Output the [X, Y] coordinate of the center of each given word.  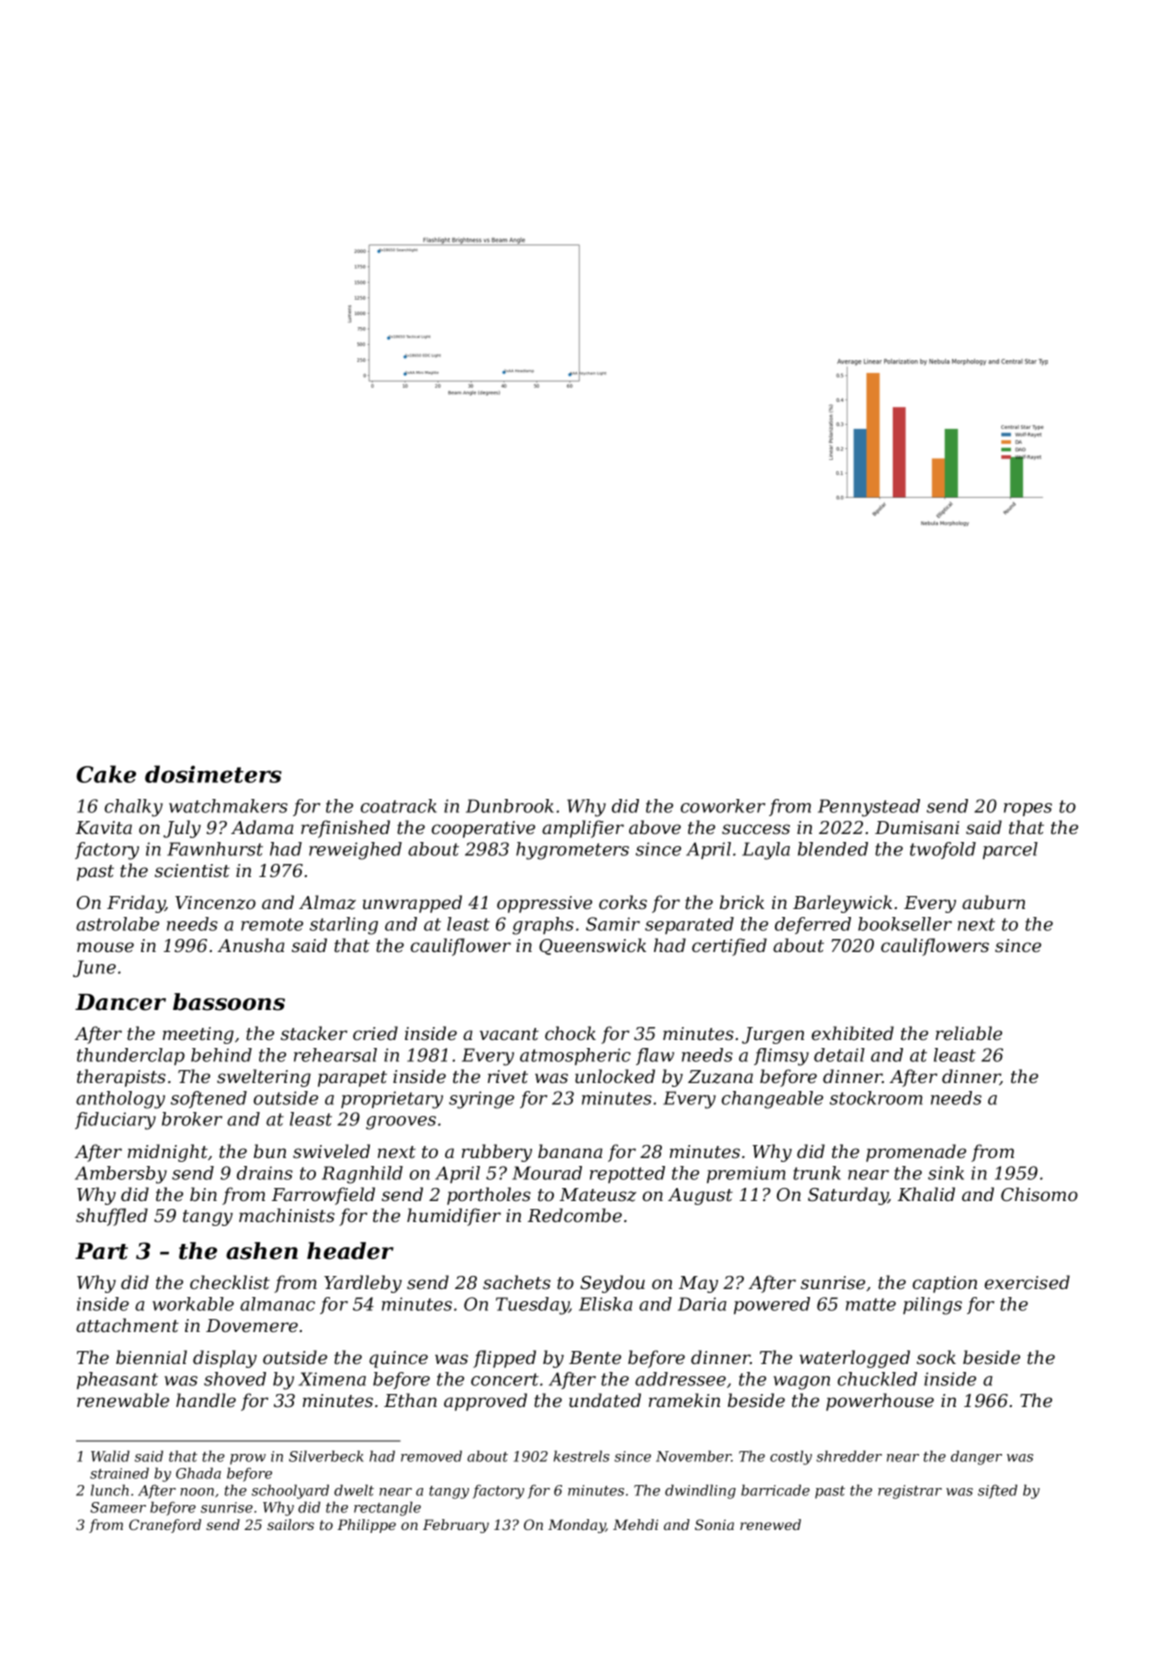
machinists [287, 1215]
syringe [481, 1100]
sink [946, 1173]
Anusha [251, 945]
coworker [723, 806]
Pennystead [869, 808]
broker [192, 1119]
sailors [290, 1524]
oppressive [544, 904]
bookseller [905, 924]
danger [976, 1457]
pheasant [117, 1380]
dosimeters [213, 774]
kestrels [581, 1456]
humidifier [454, 1217]
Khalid [926, 1194]
